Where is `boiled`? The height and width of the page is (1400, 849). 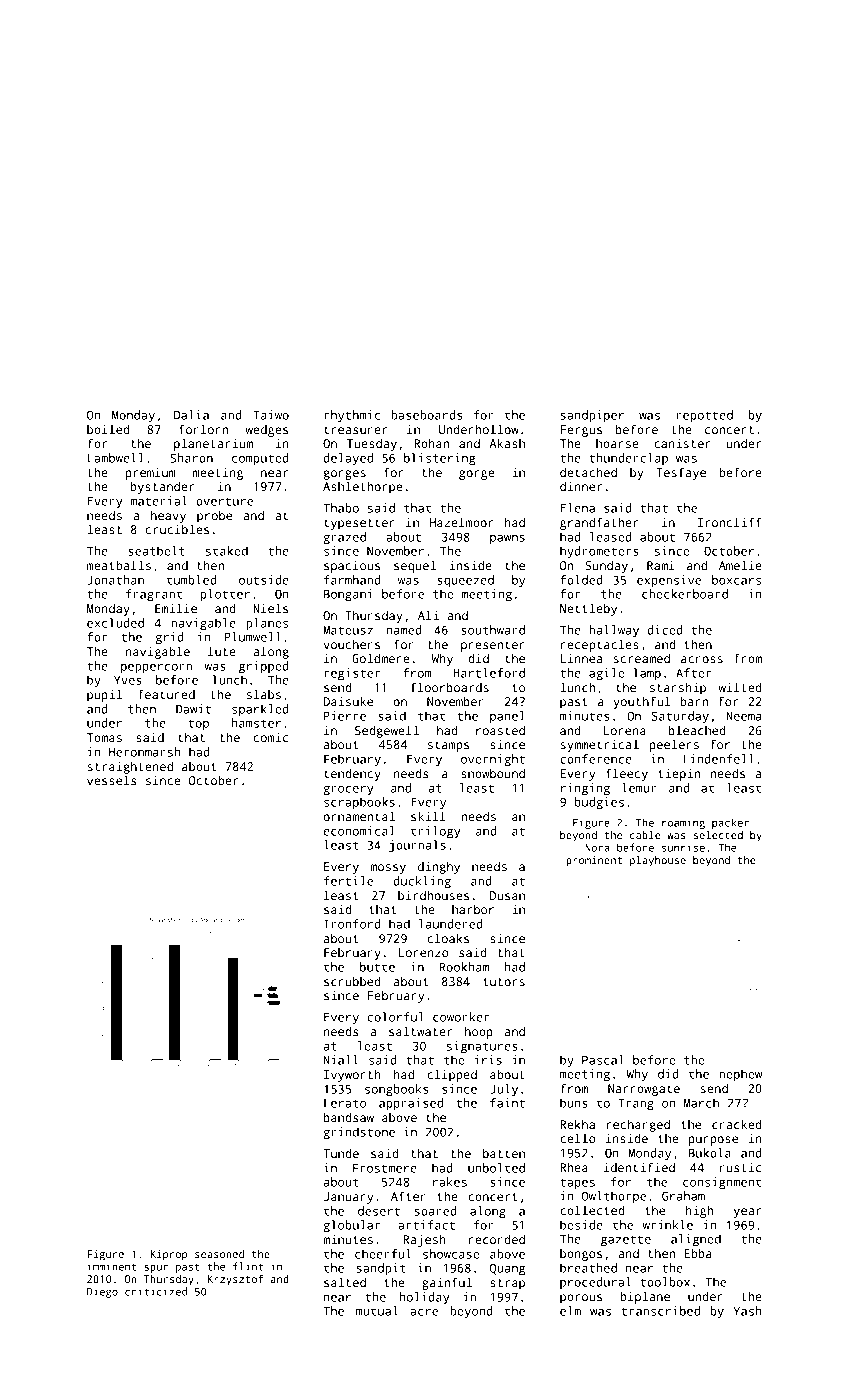
boiled is located at coordinates (108, 429).
